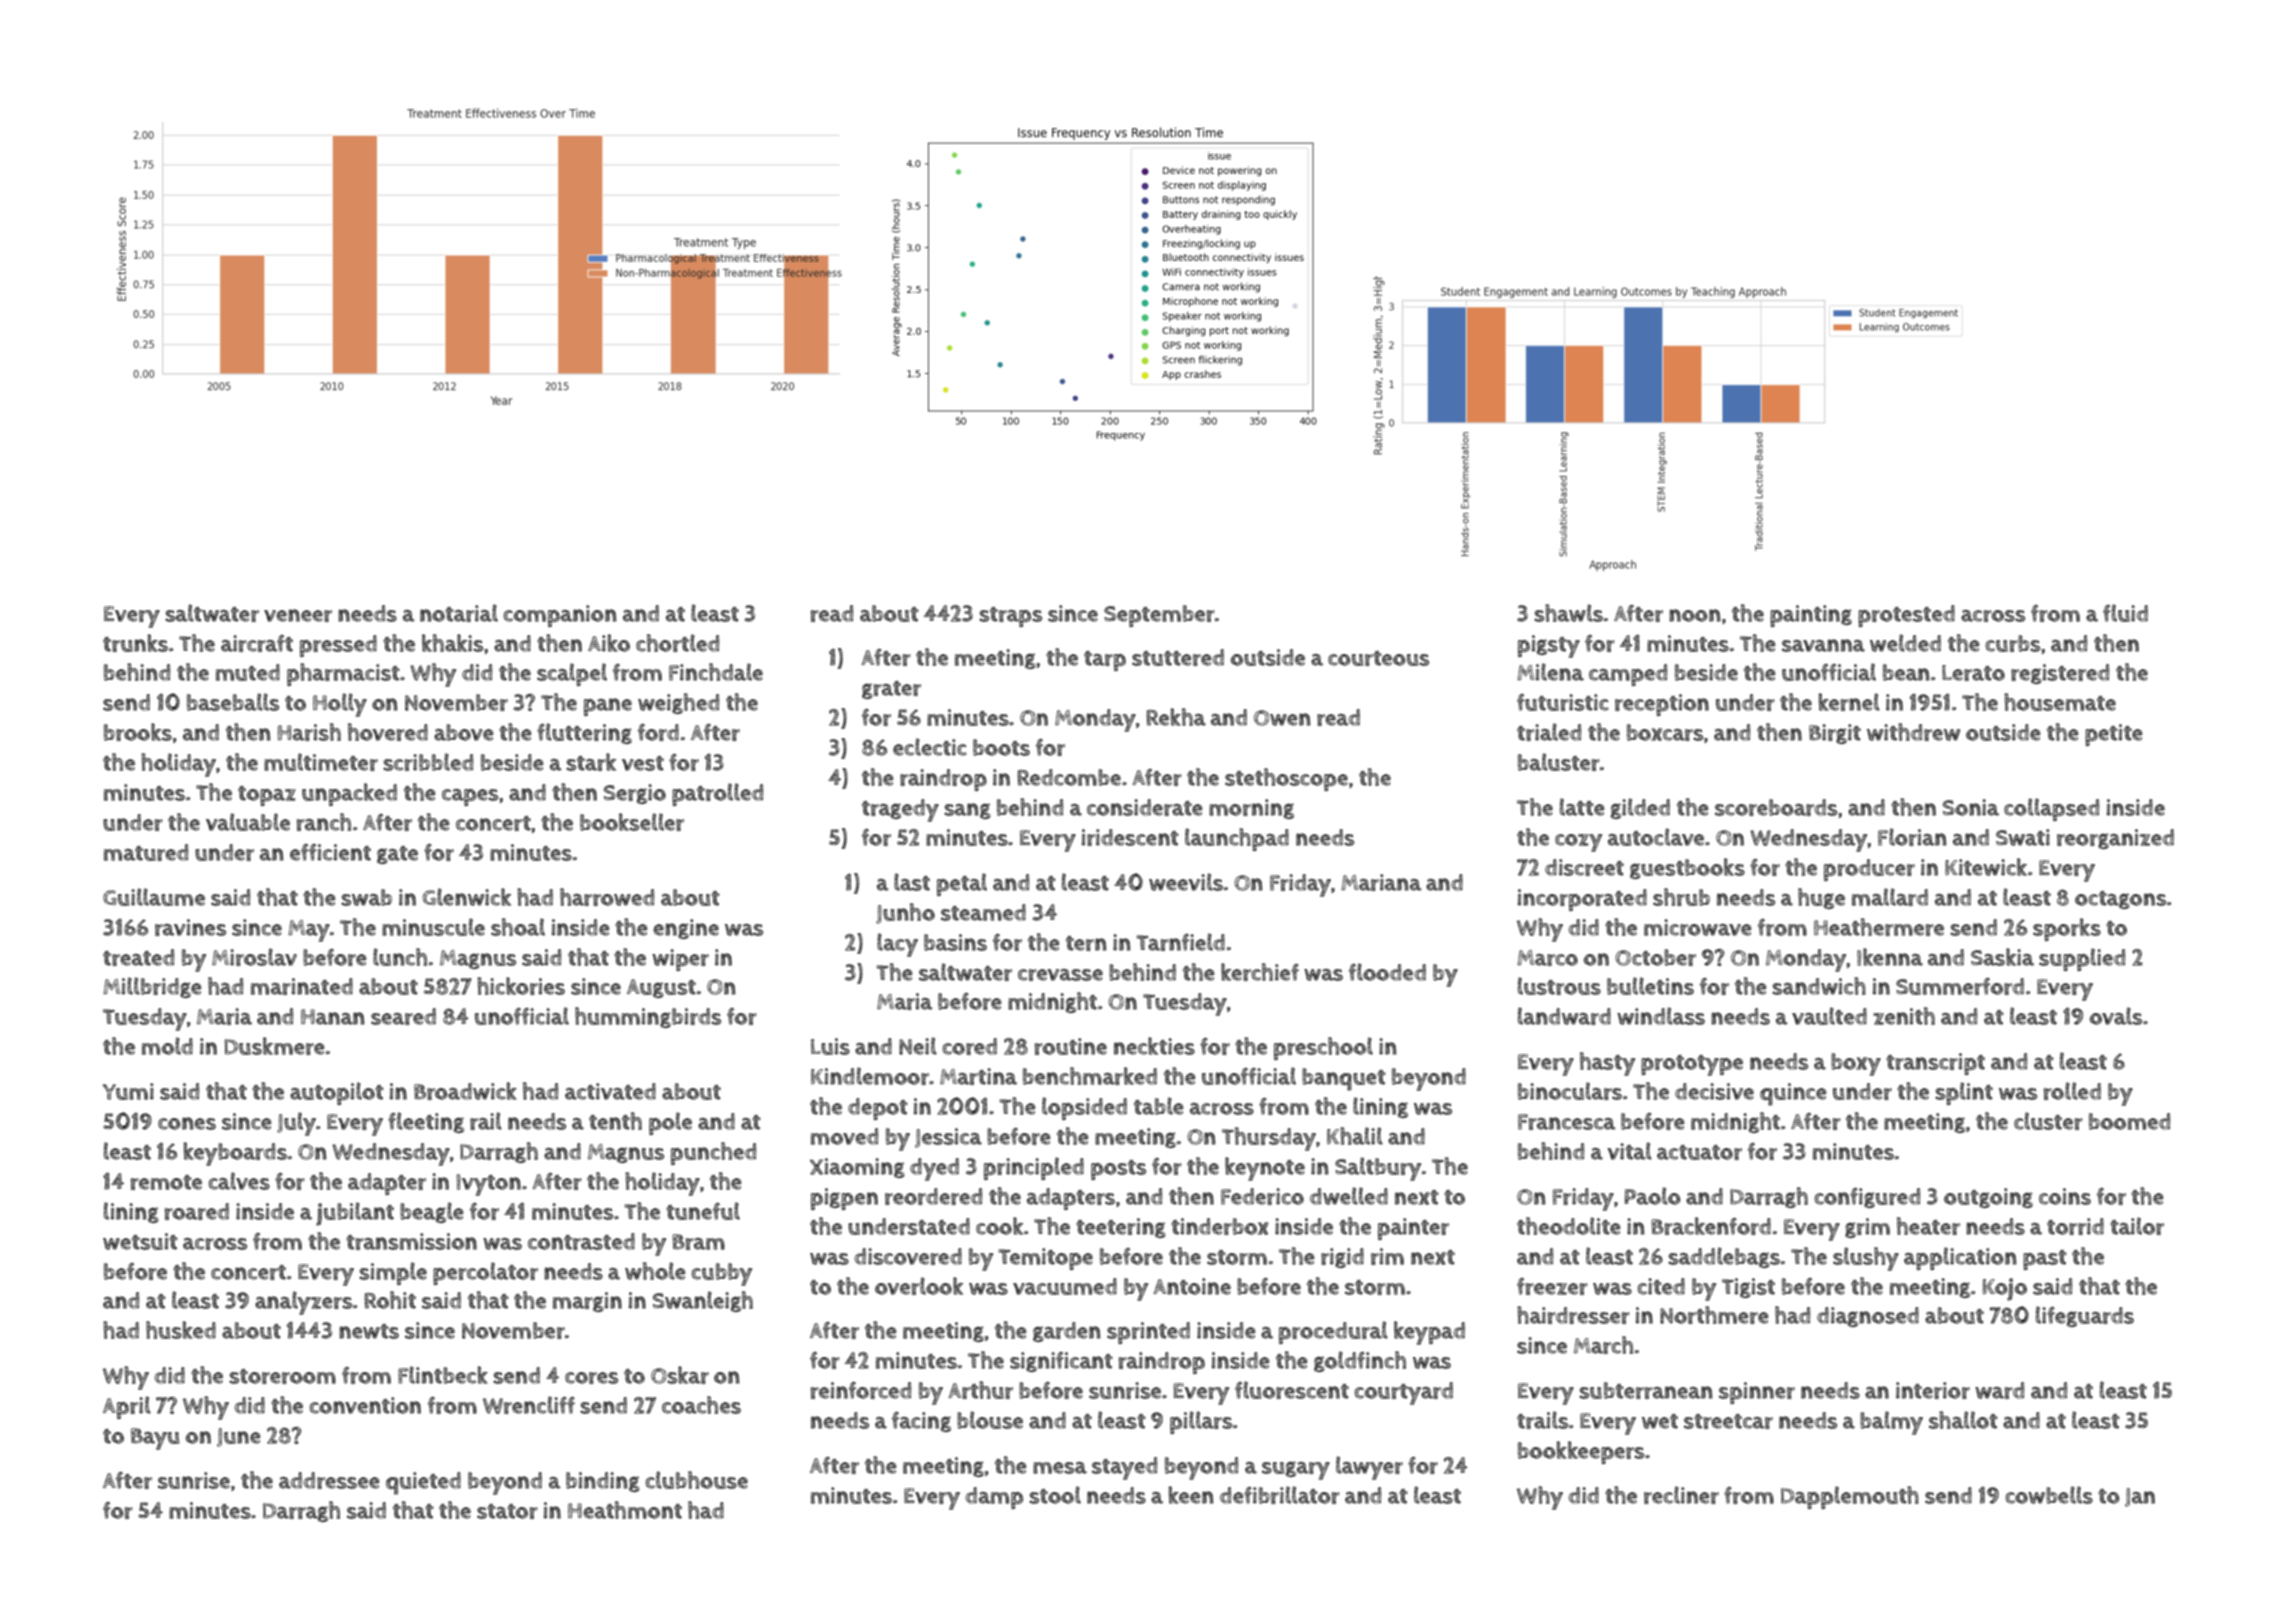 The image size is (2282, 1614). I want to click on Temitope, so click(1045, 1259).
